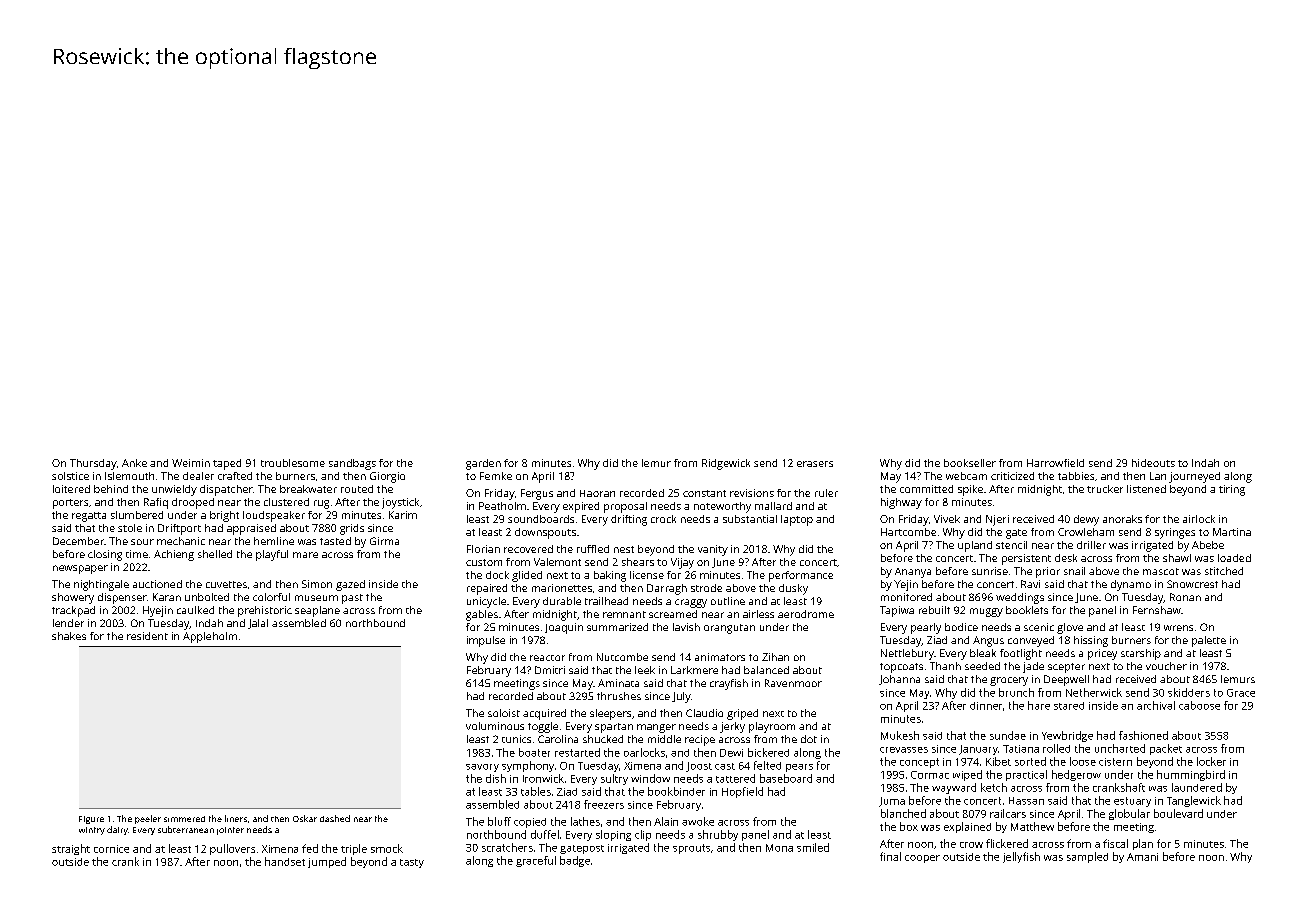 The image size is (1308, 924). What do you see at coordinates (1026, 559) in the document?
I see `persistent` at bounding box center [1026, 559].
